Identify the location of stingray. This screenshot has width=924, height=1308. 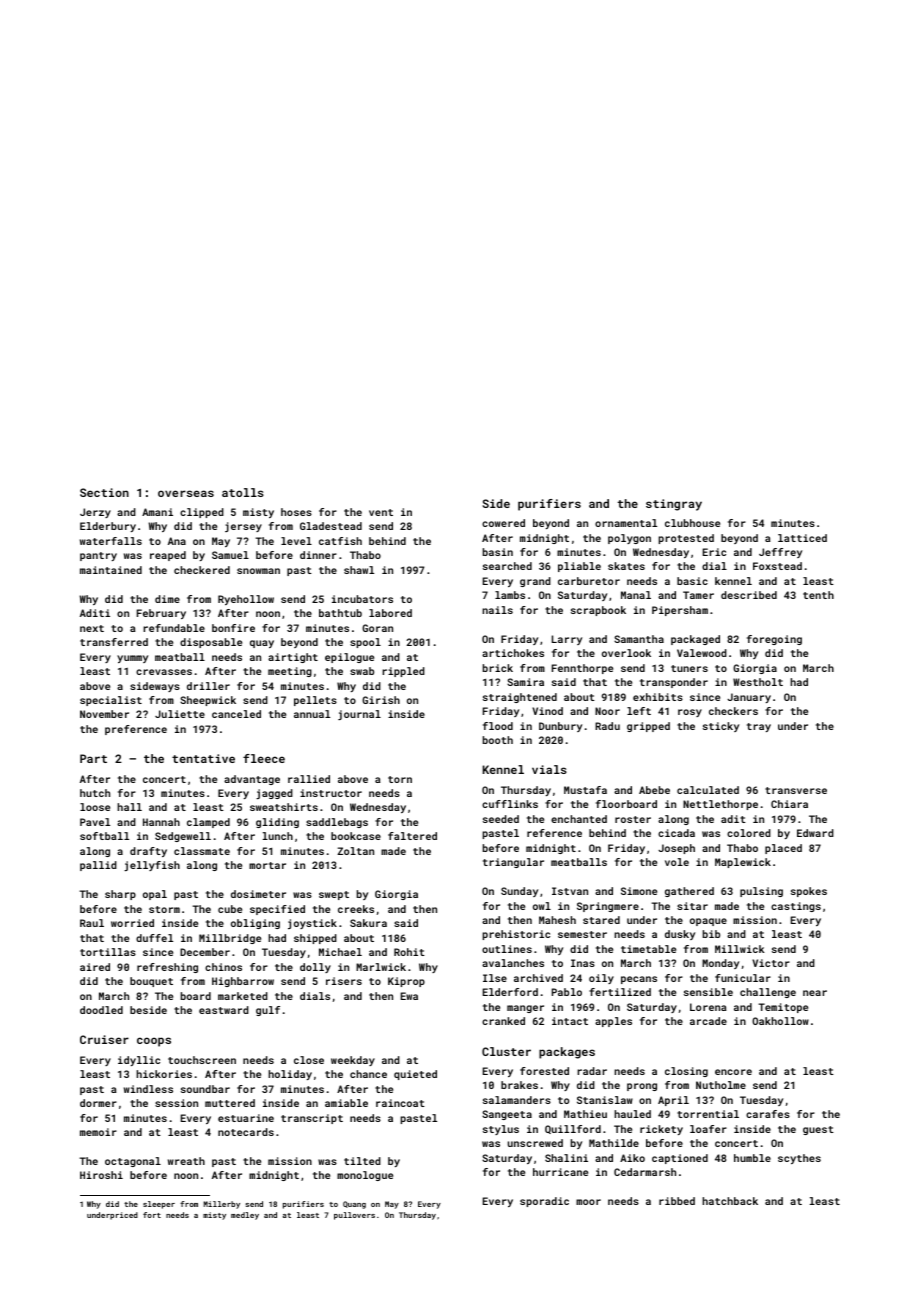
(674, 505).
